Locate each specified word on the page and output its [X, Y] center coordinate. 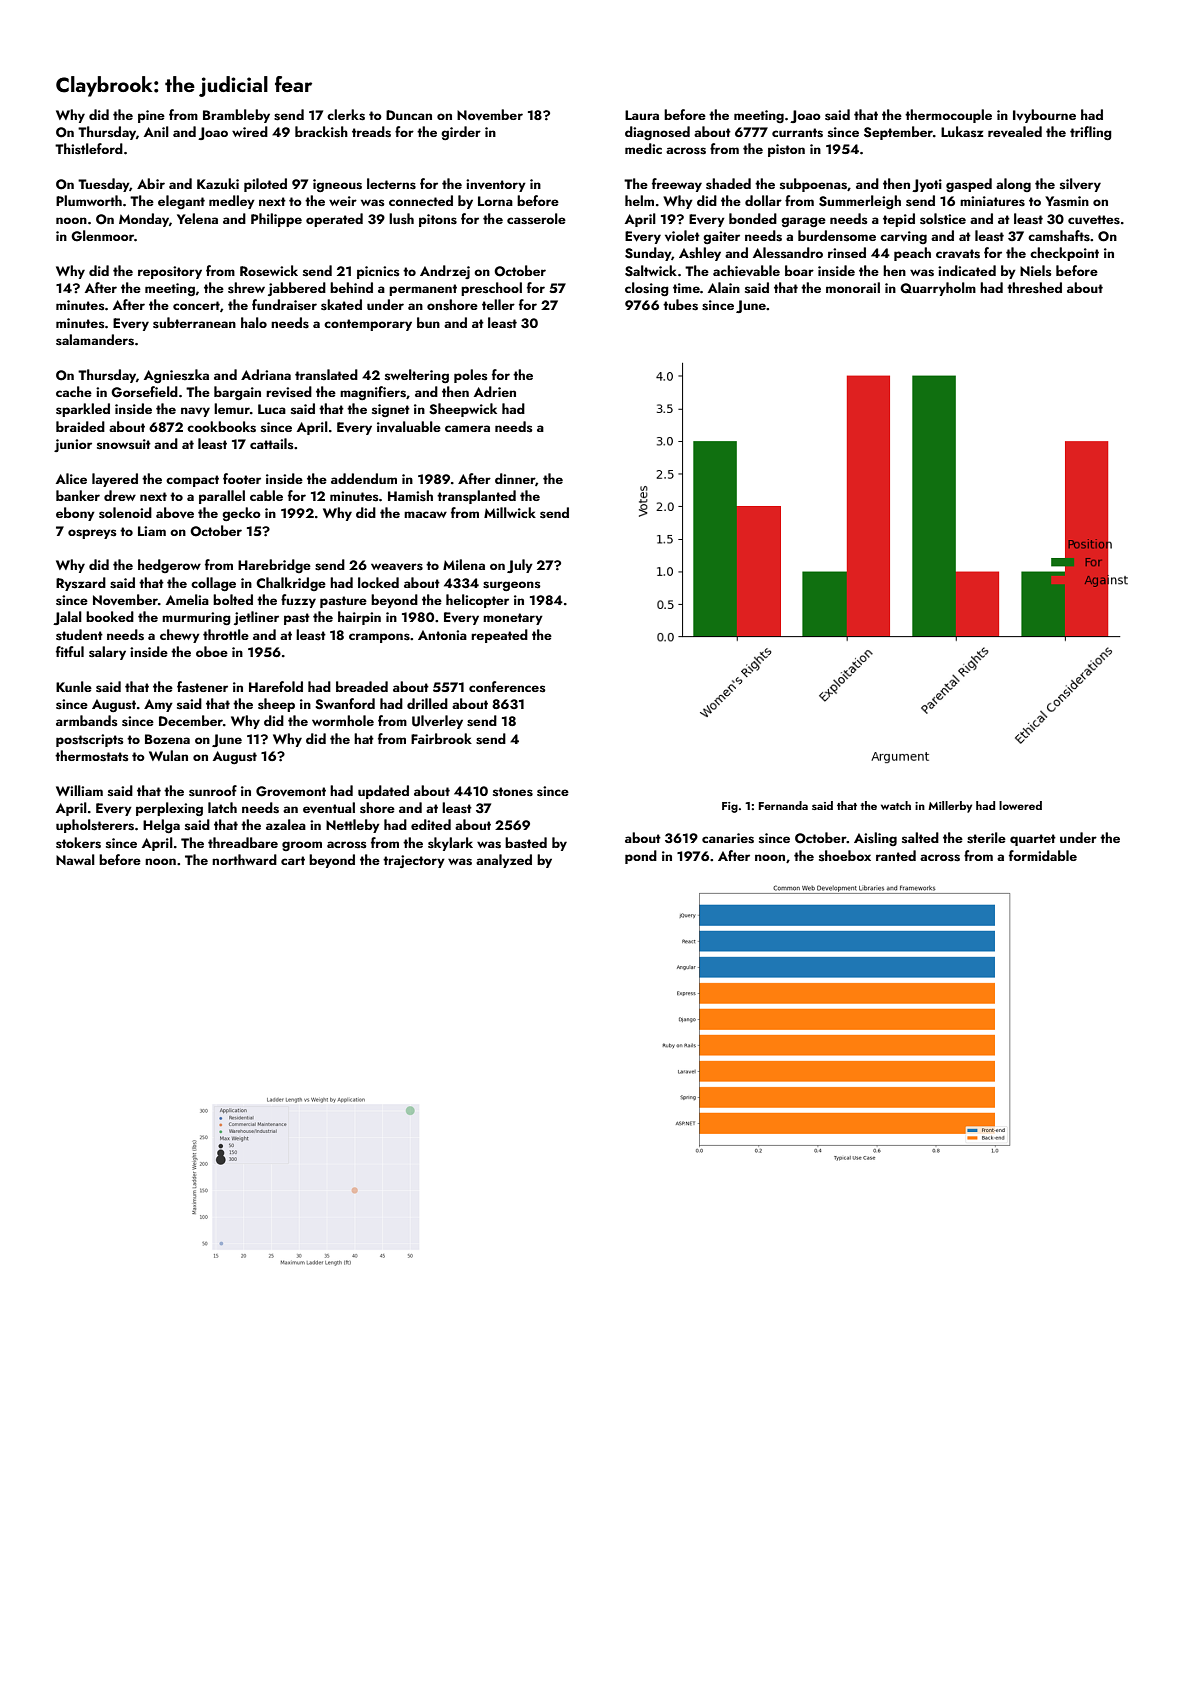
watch [896, 805]
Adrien [495, 391]
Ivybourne [1044, 116]
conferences [507, 687]
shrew [246, 288]
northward [244, 859]
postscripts [90, 740]
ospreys [92, 534]
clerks [346, 115]
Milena [464, 564]
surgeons [512, 586]
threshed [1034, 288]
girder [461, 133]
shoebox [845, 856]
